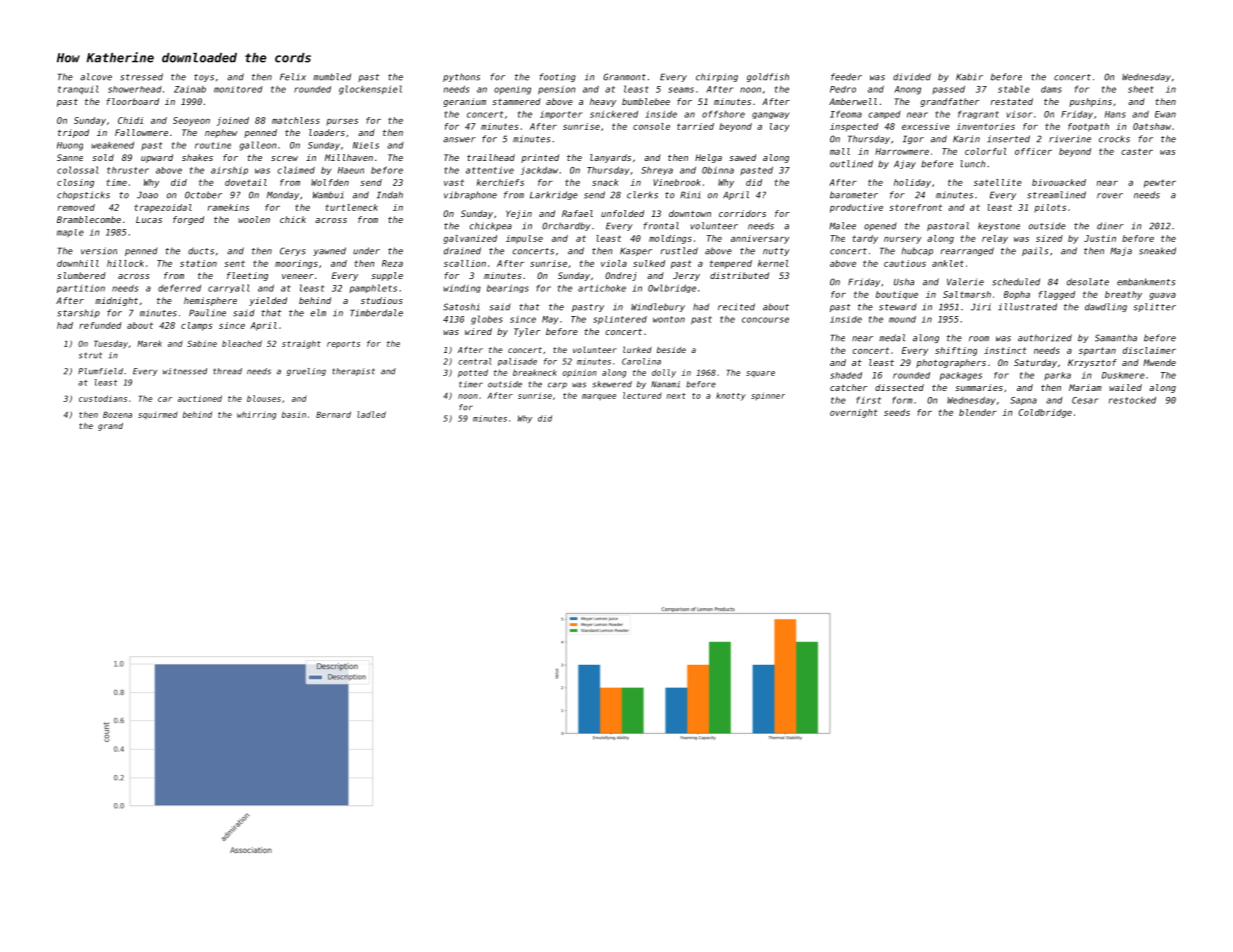 Image resolution: width=1233 pixels, height=952 pixels. I want to click on scallion, so click(465, 263).
